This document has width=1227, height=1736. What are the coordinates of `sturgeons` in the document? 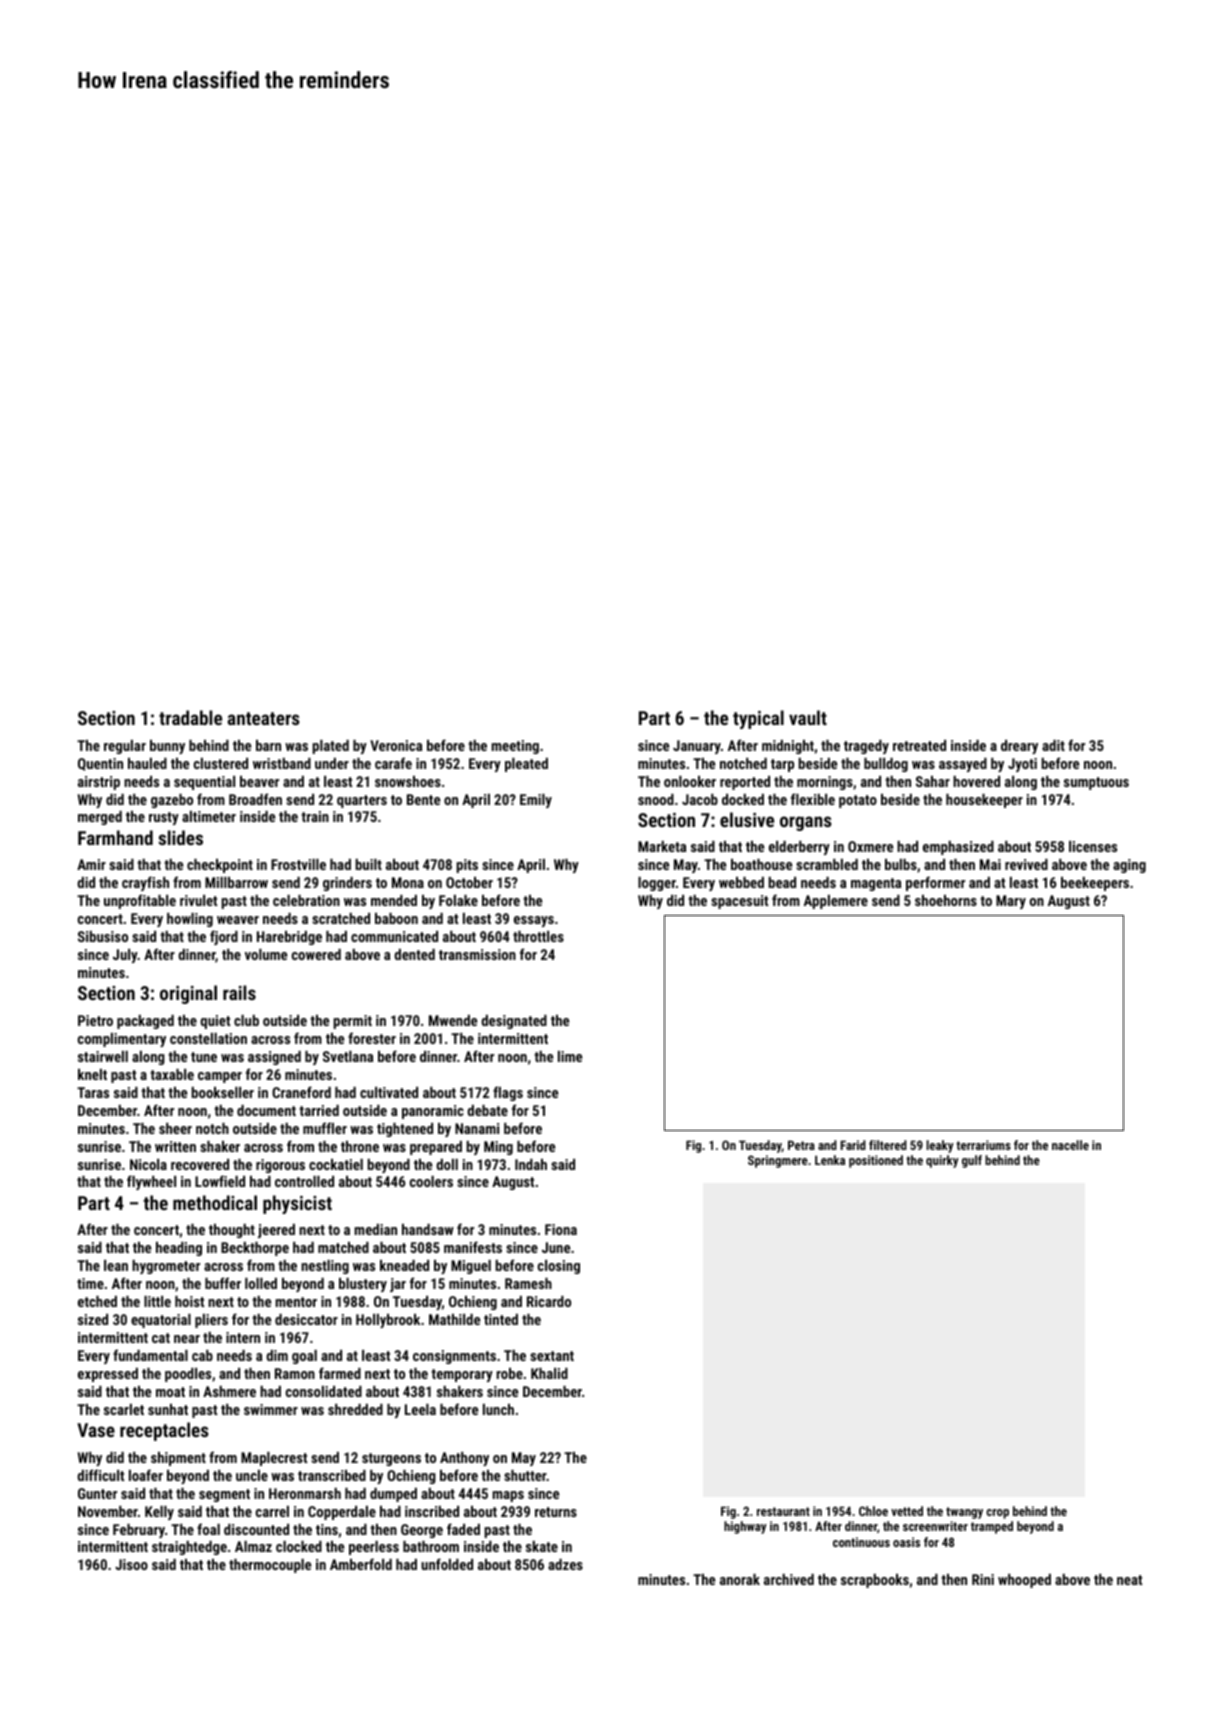 It's located at (391, 1459).
